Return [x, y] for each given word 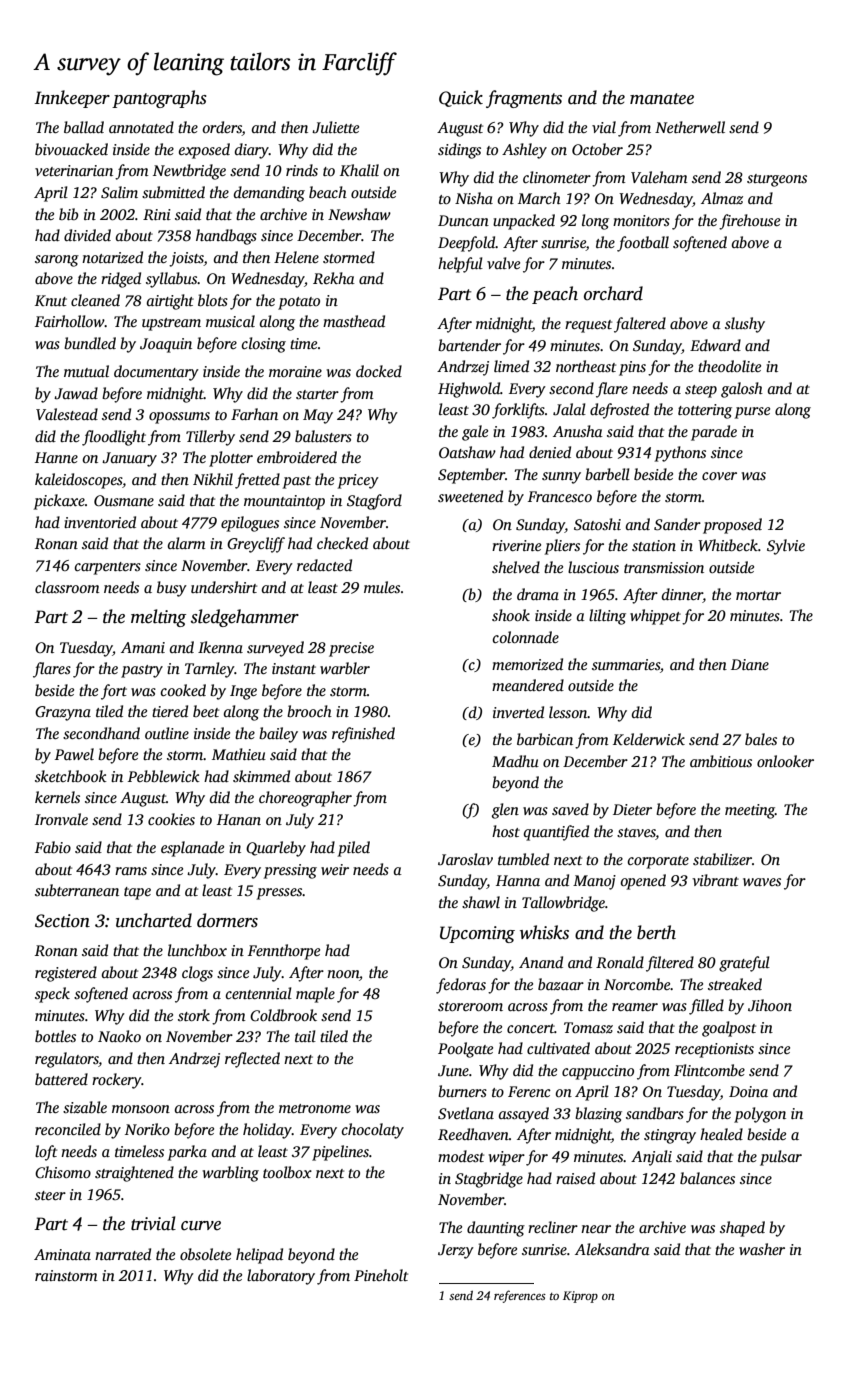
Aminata [62, 1254]
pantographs [159, 99]
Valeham [659, 177]
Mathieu [239, 754]
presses [280, 894]
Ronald [620, 962]
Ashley [524, 151]
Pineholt [381, 1275]
